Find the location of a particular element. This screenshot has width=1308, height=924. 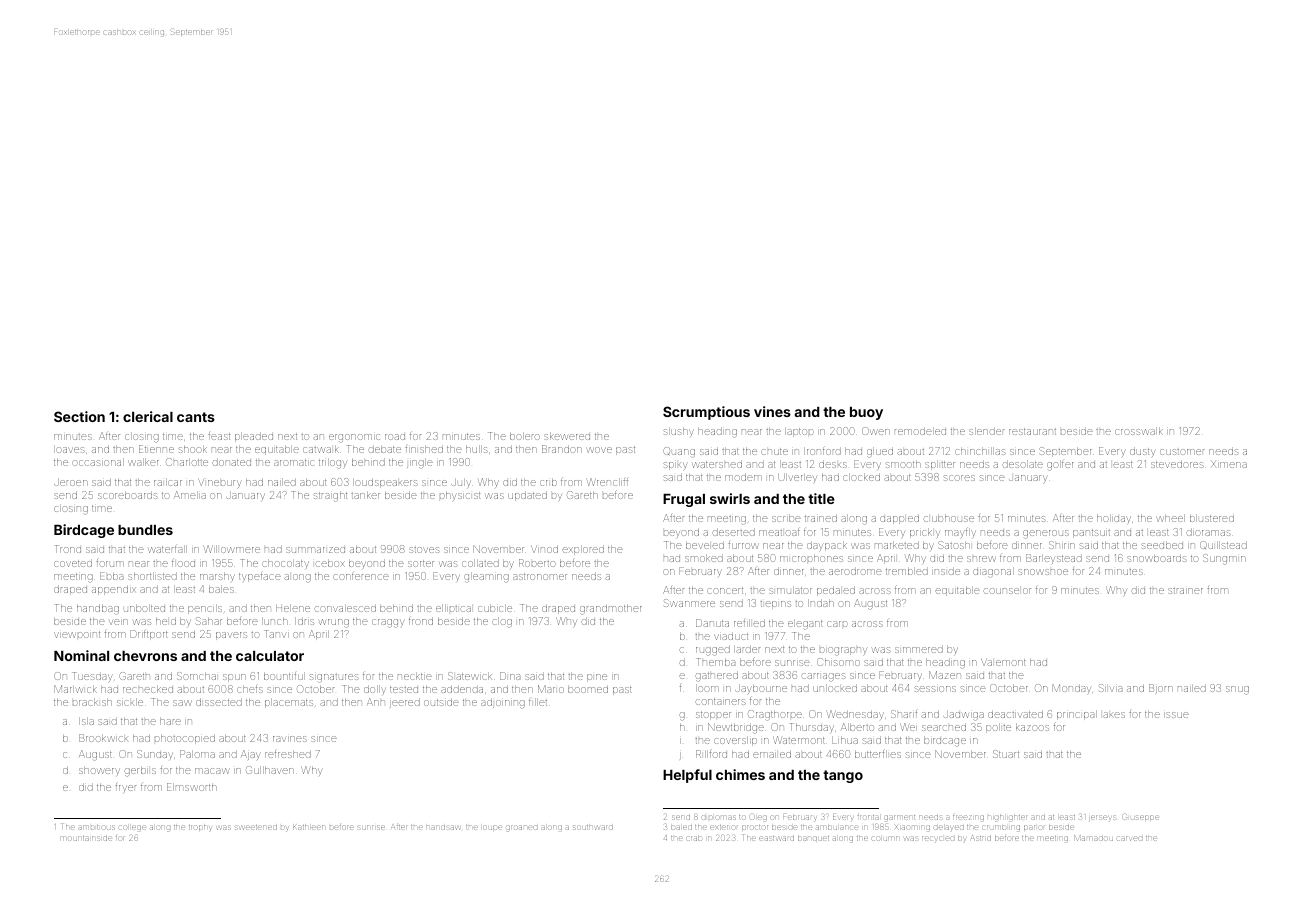

crosswalk is located at coordinates (1139, 431).
